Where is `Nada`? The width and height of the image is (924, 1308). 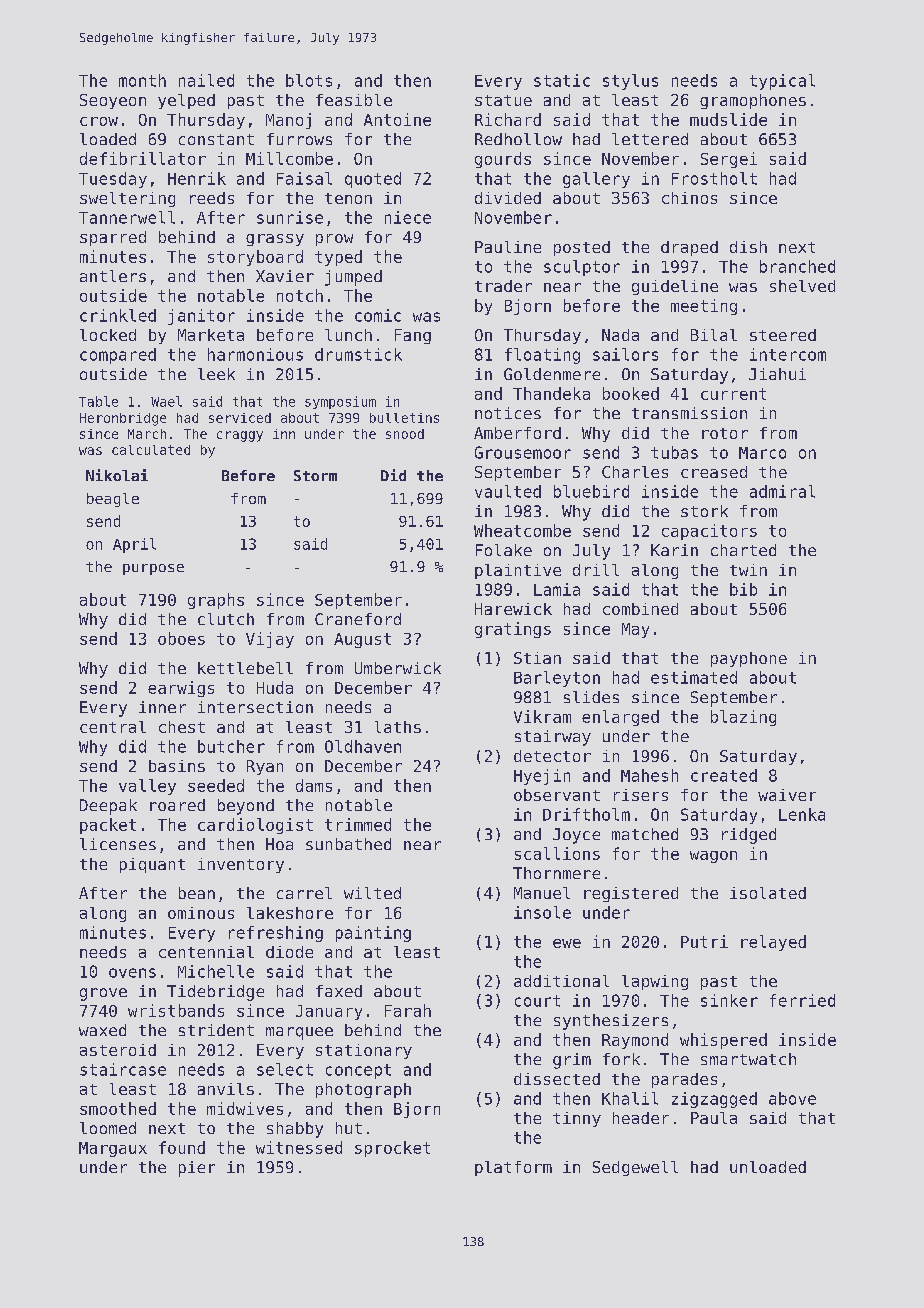 Nada is located at coordinates (620, 335).
